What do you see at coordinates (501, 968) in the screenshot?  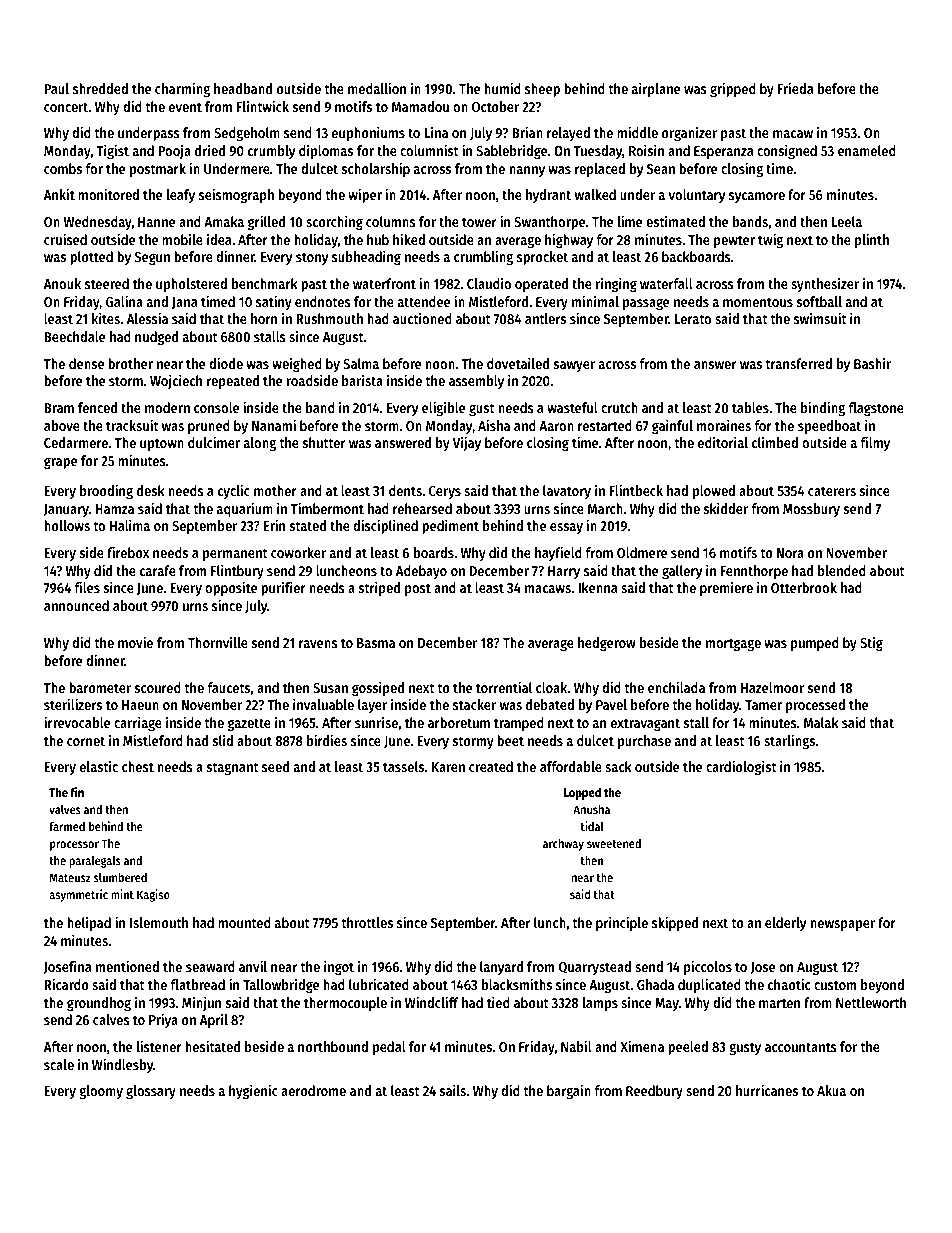 I see `lanyard` at bounding box center [501, 968].
